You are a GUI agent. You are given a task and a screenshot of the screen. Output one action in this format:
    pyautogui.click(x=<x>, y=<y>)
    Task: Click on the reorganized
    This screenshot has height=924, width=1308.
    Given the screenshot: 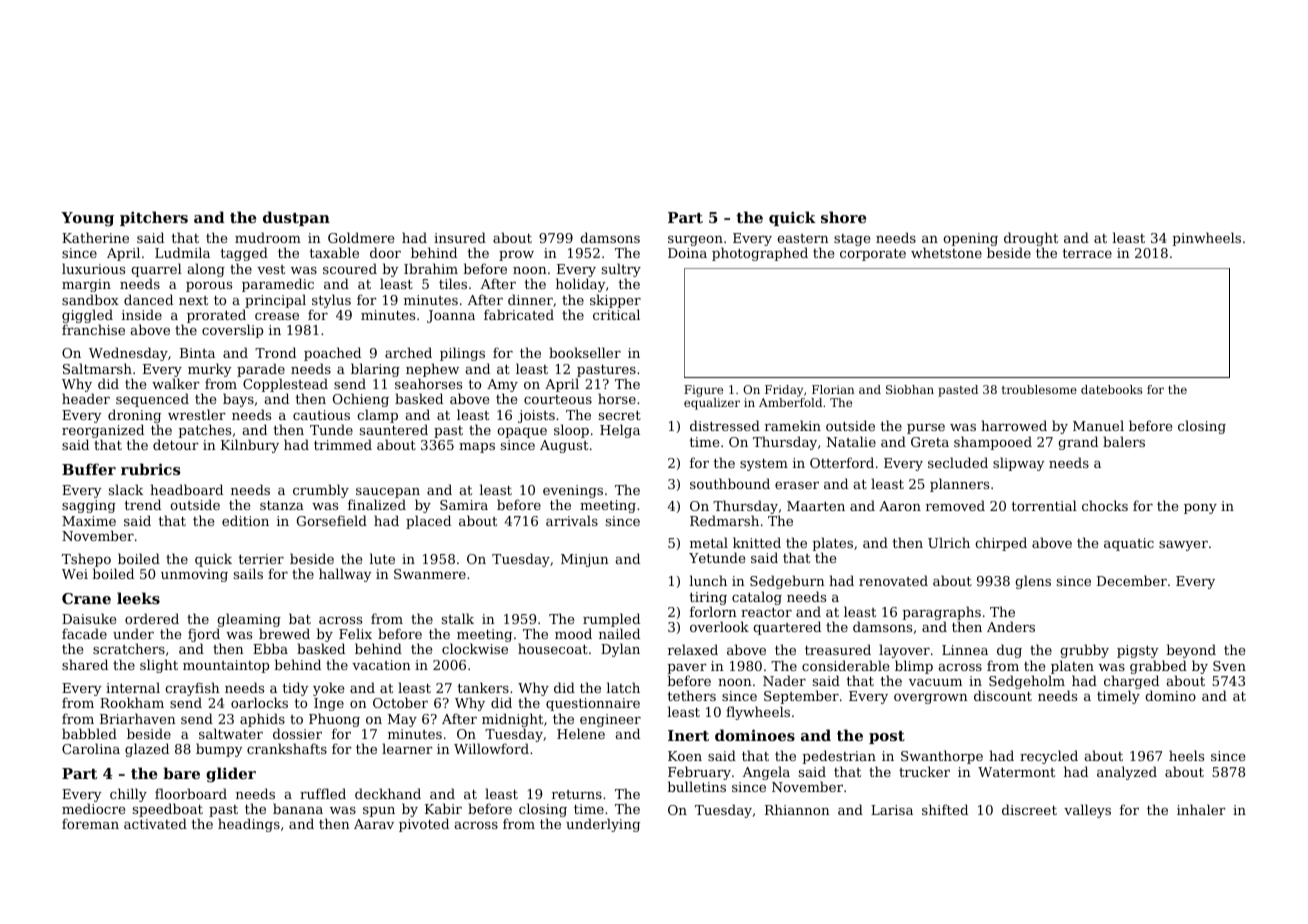 What is the action you would take?
    pyautogui.click(x=103, y=432)
